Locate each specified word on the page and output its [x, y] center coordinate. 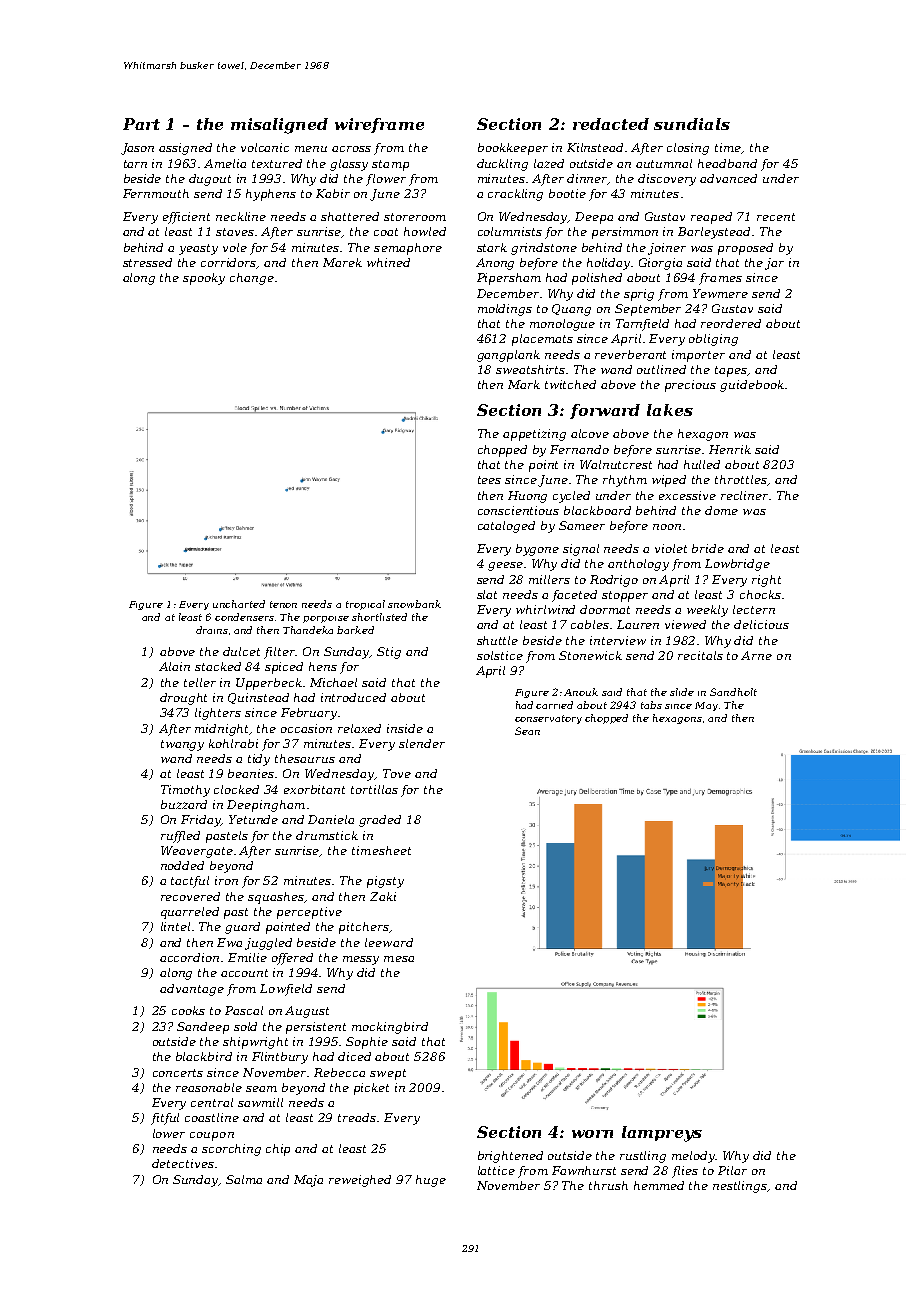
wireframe [379, 125]
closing [688, 149]
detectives [183, 1163]
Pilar [732, 1170]
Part [141, 124]
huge [431, 1181]
